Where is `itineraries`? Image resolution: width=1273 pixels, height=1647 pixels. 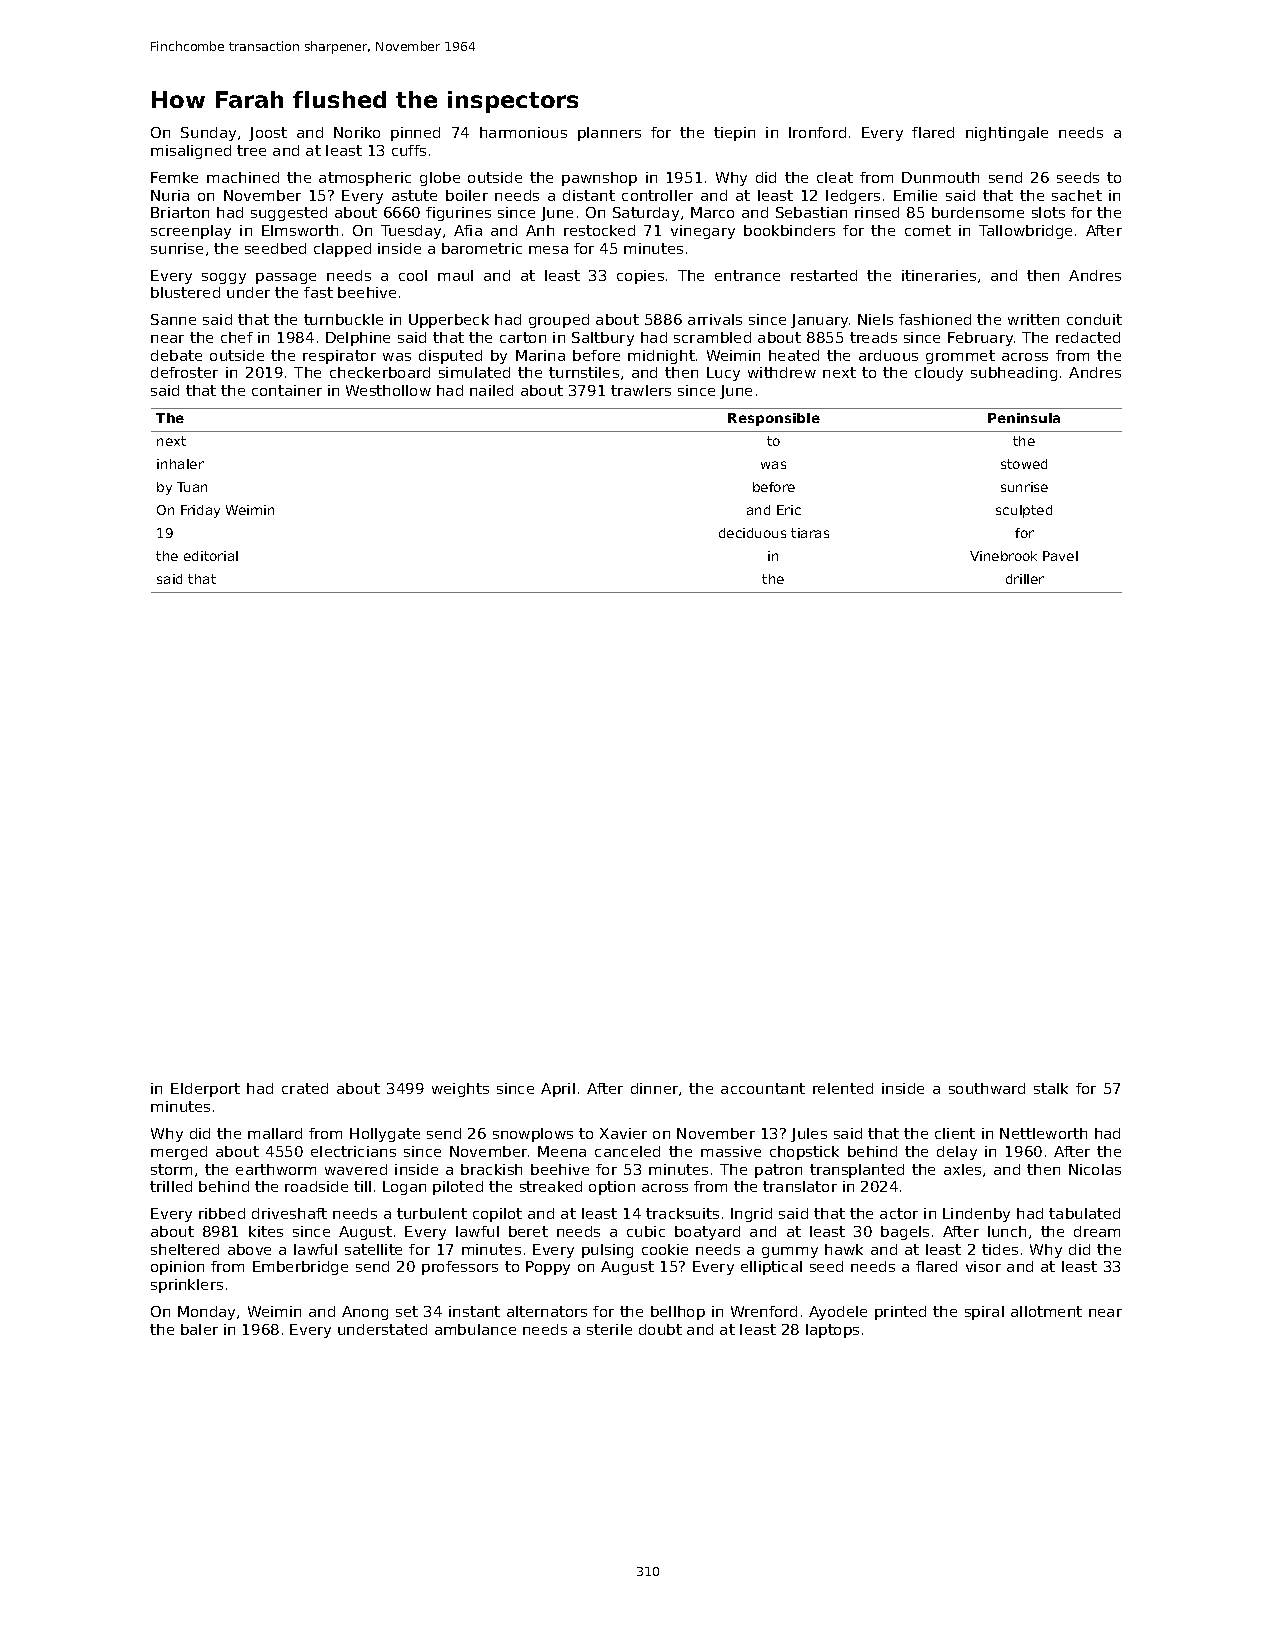 itineraries is located at coordinates (939, 275).
